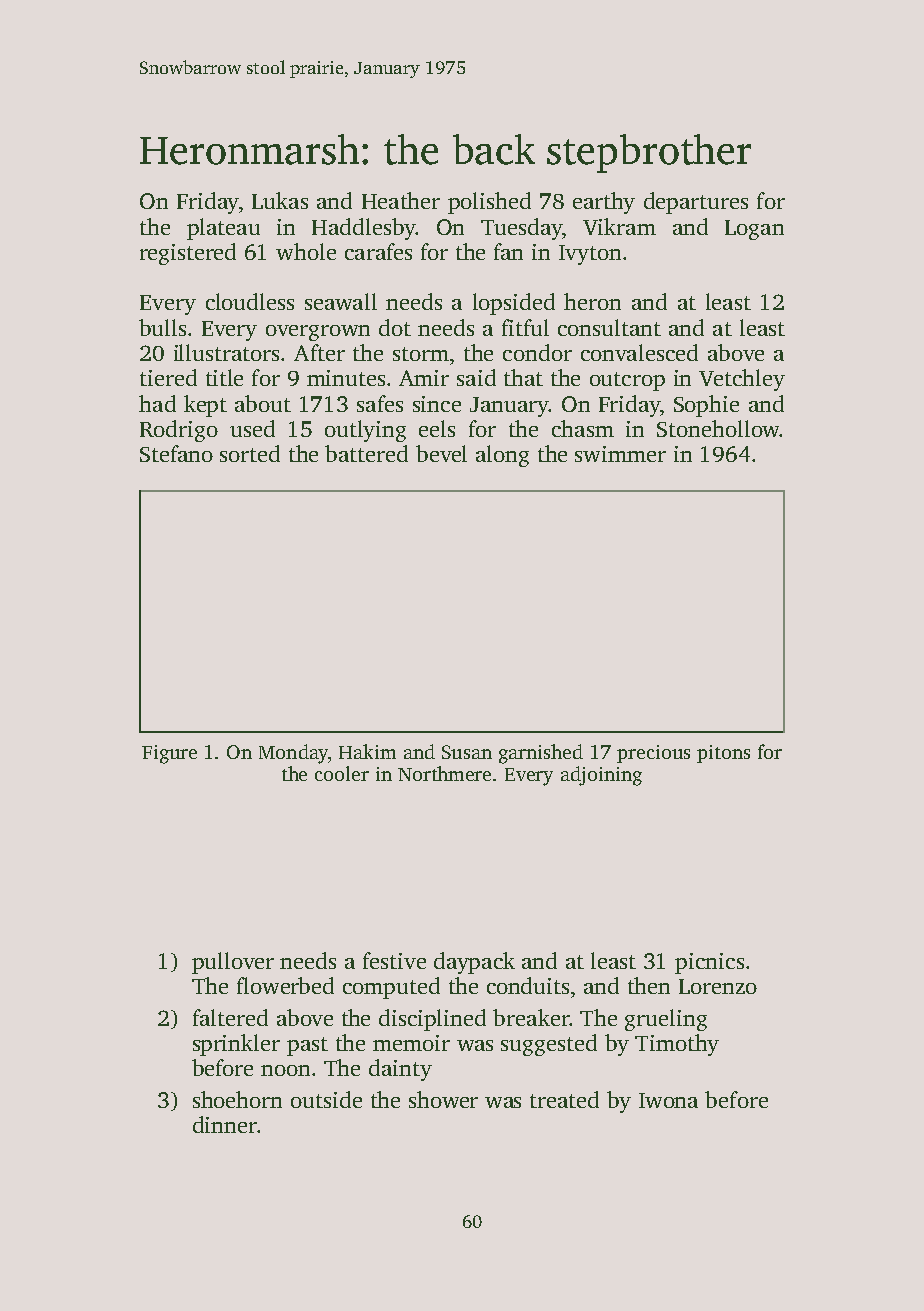 This screenshot has height=1311, width=924. What do you see at coordinates (263, 403) in the screenshot?
I see `about` at bounding box center [263, 403].
